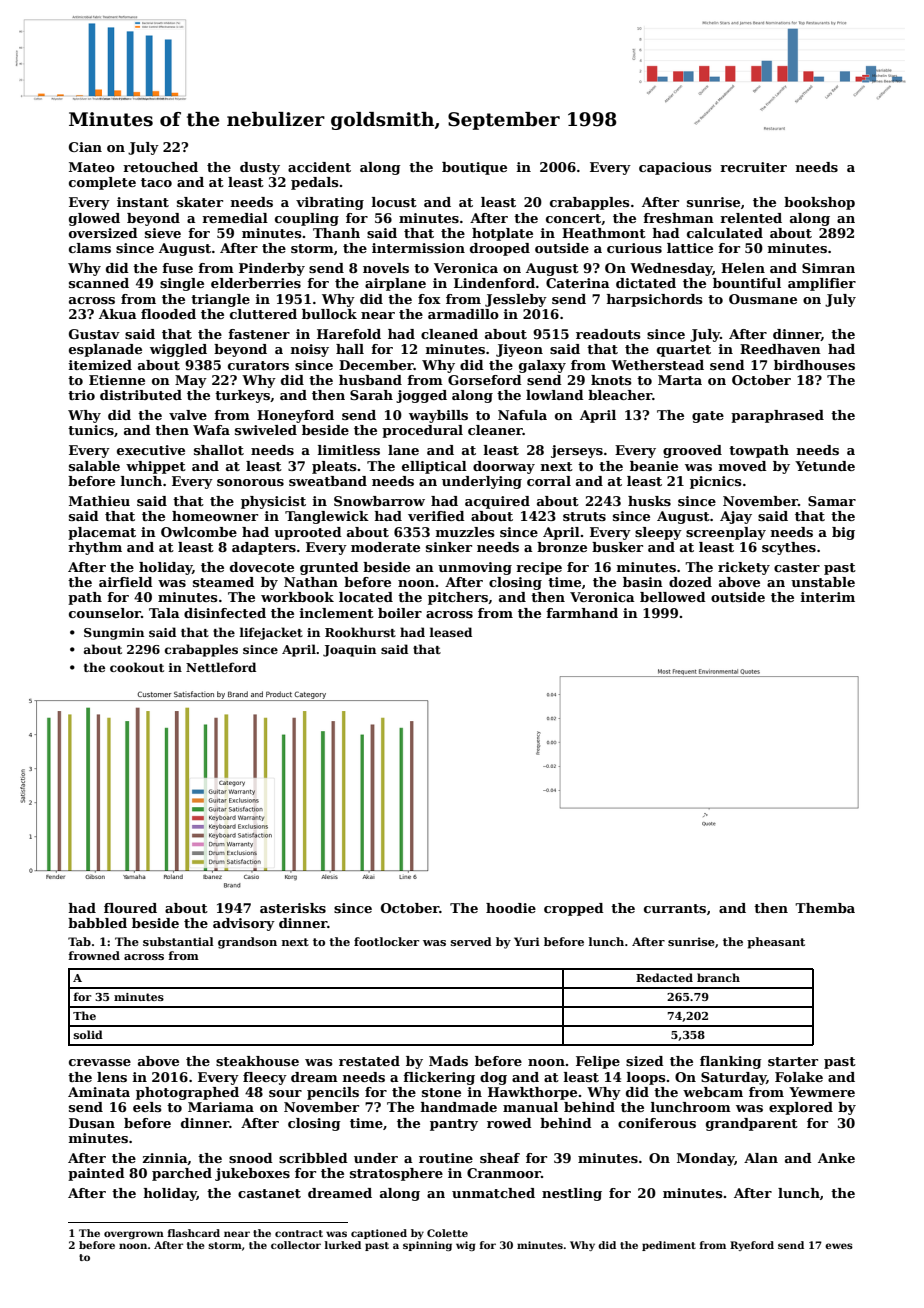 The height and width of the screenshot is (1308, 924). What do you see at coordinates (271, 633) in the screenshot?
I see `lifejacket` at bounding box center [271, 633].
